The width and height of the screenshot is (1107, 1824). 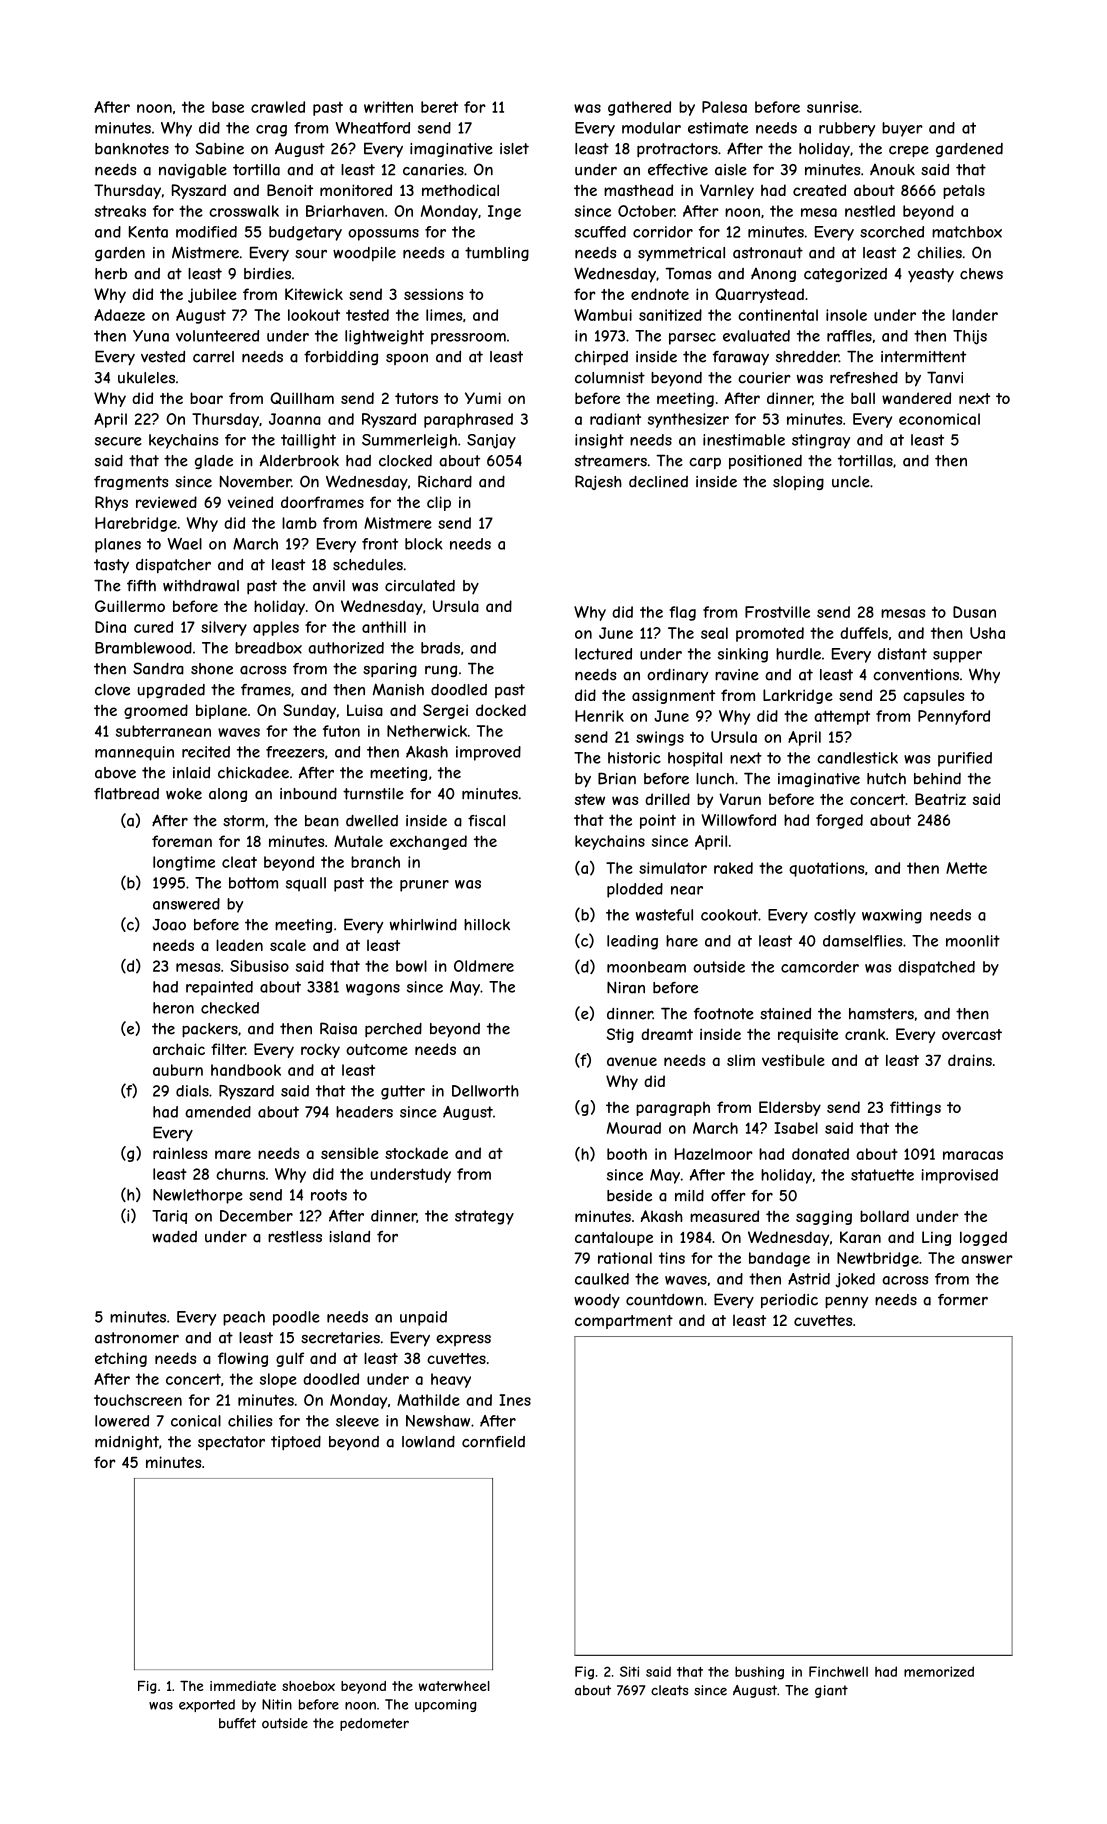 What do you see at coordinates (759, 1673) in the screenshot?
I see `bushing` at bounding box center [759, 1673].
